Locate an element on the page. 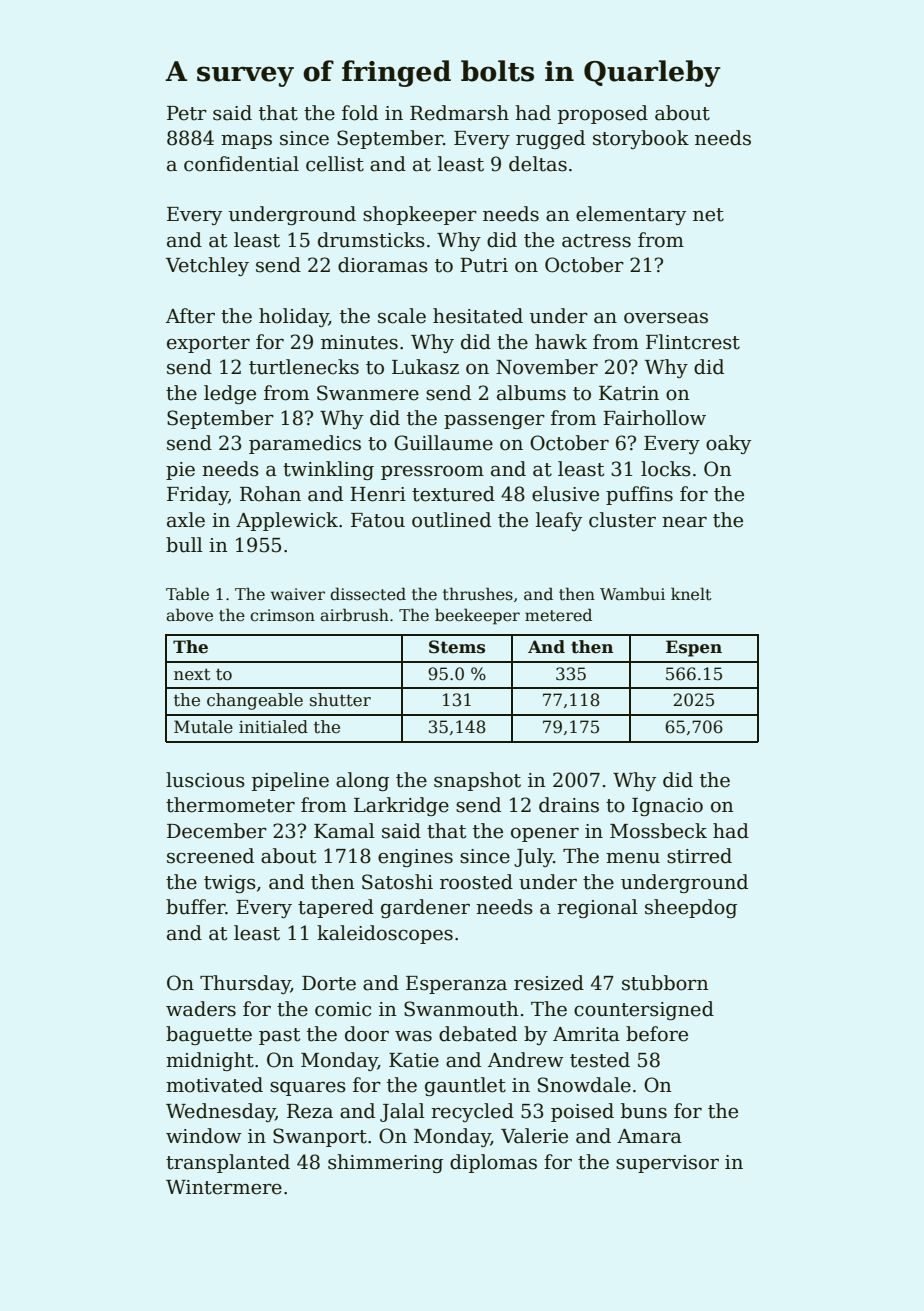  stubborn is located at coordinates (665, 983).
